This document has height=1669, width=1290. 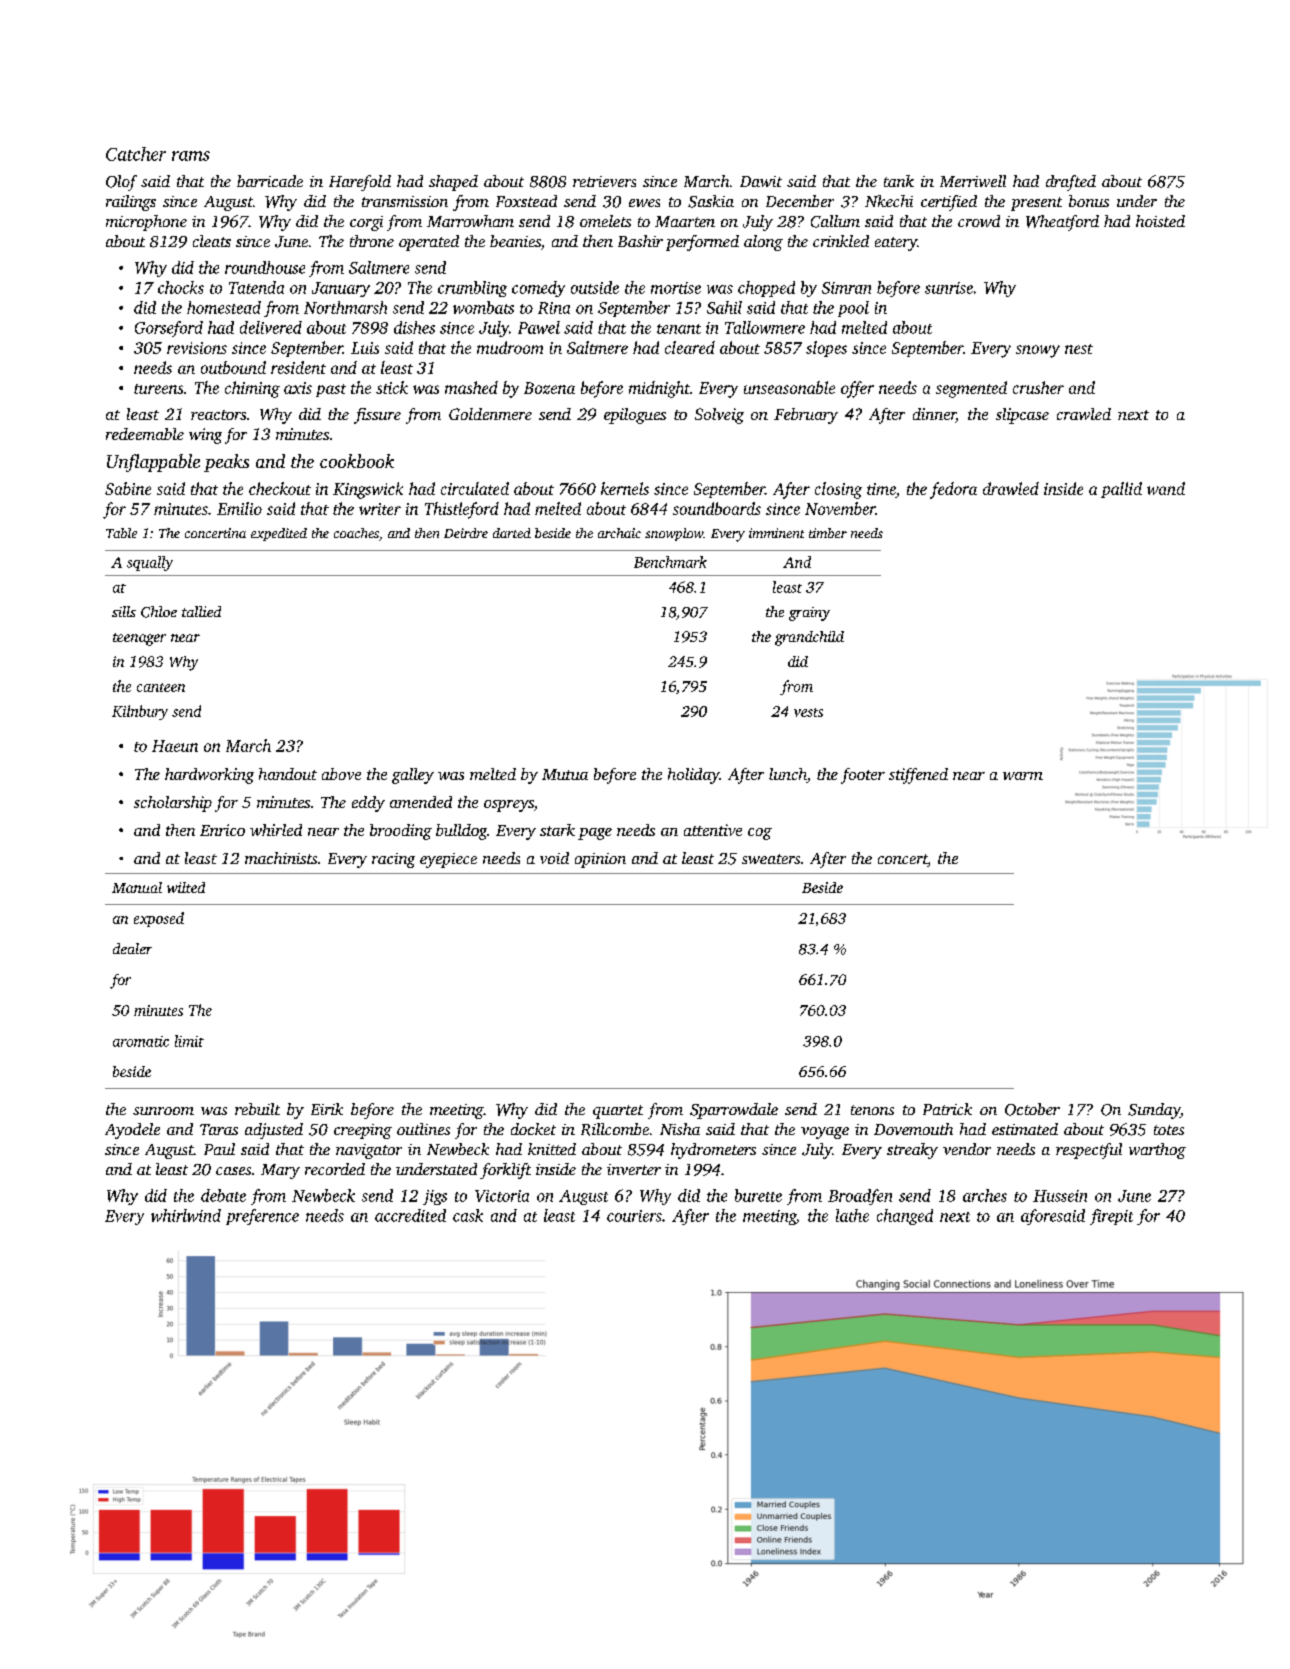 What do you see at coordinates (132, 1131) in the document?
I see `Ayodele` at bounding box center [132, 1131].
